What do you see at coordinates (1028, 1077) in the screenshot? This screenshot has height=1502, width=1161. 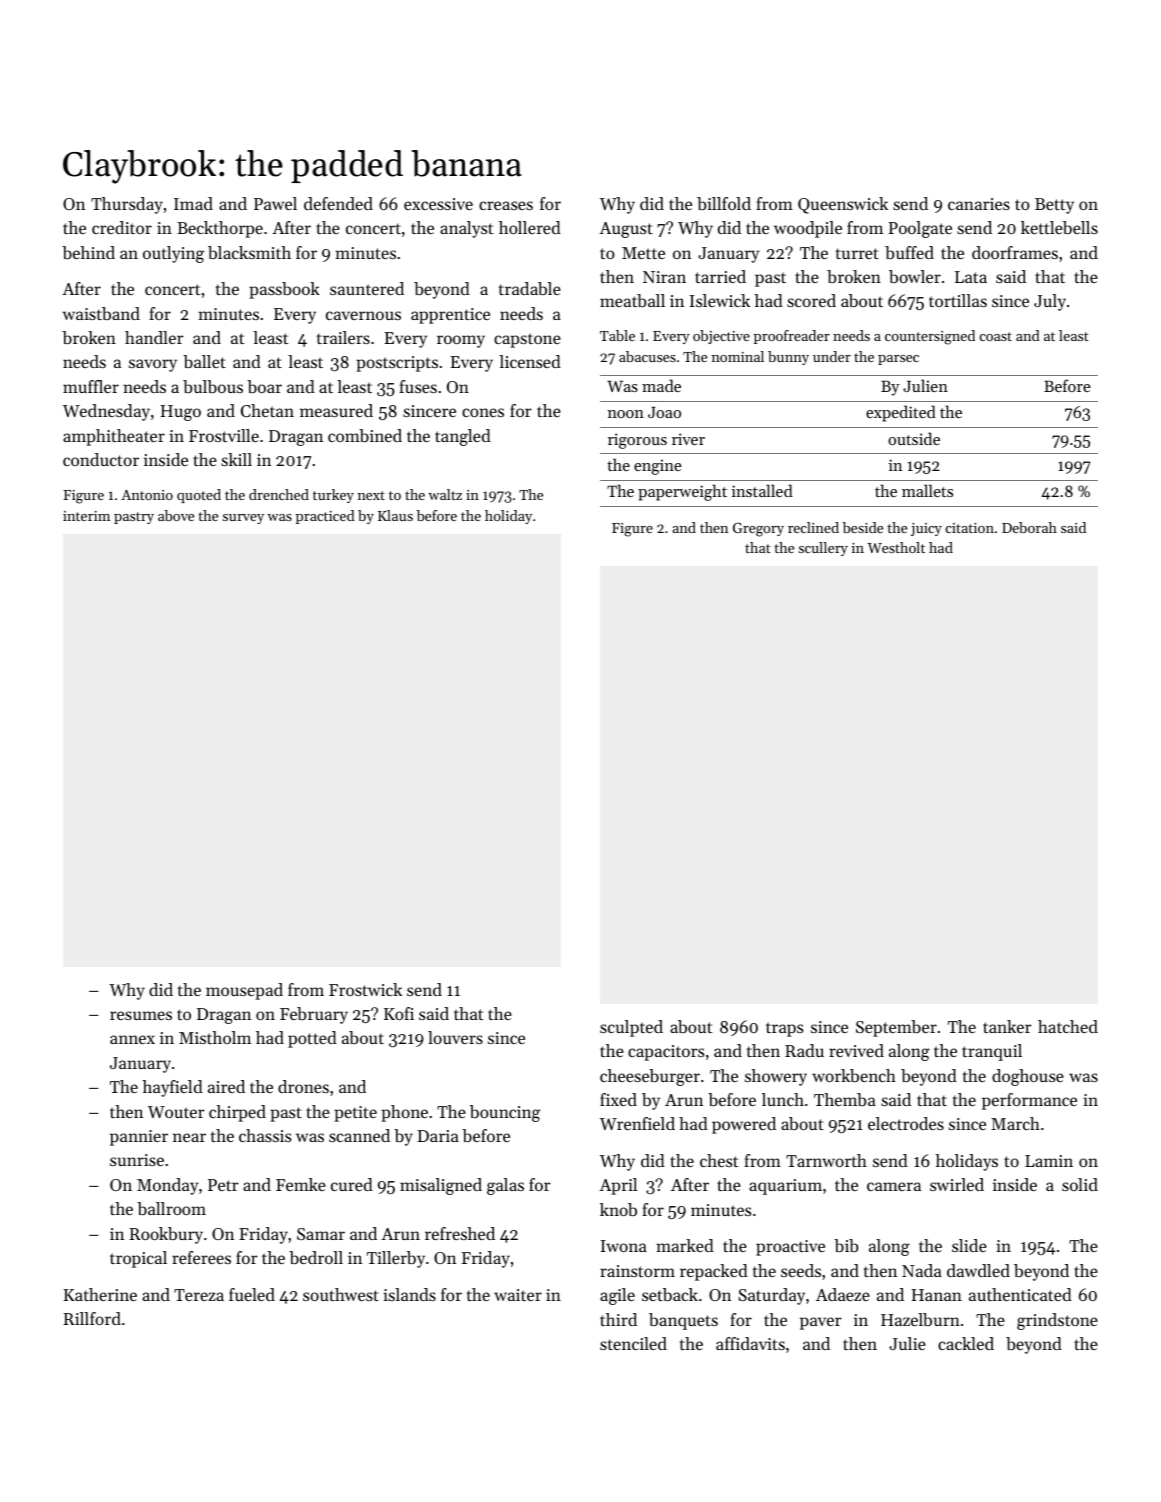 I see `doghouse` at bounding box center [1028, 1077].
